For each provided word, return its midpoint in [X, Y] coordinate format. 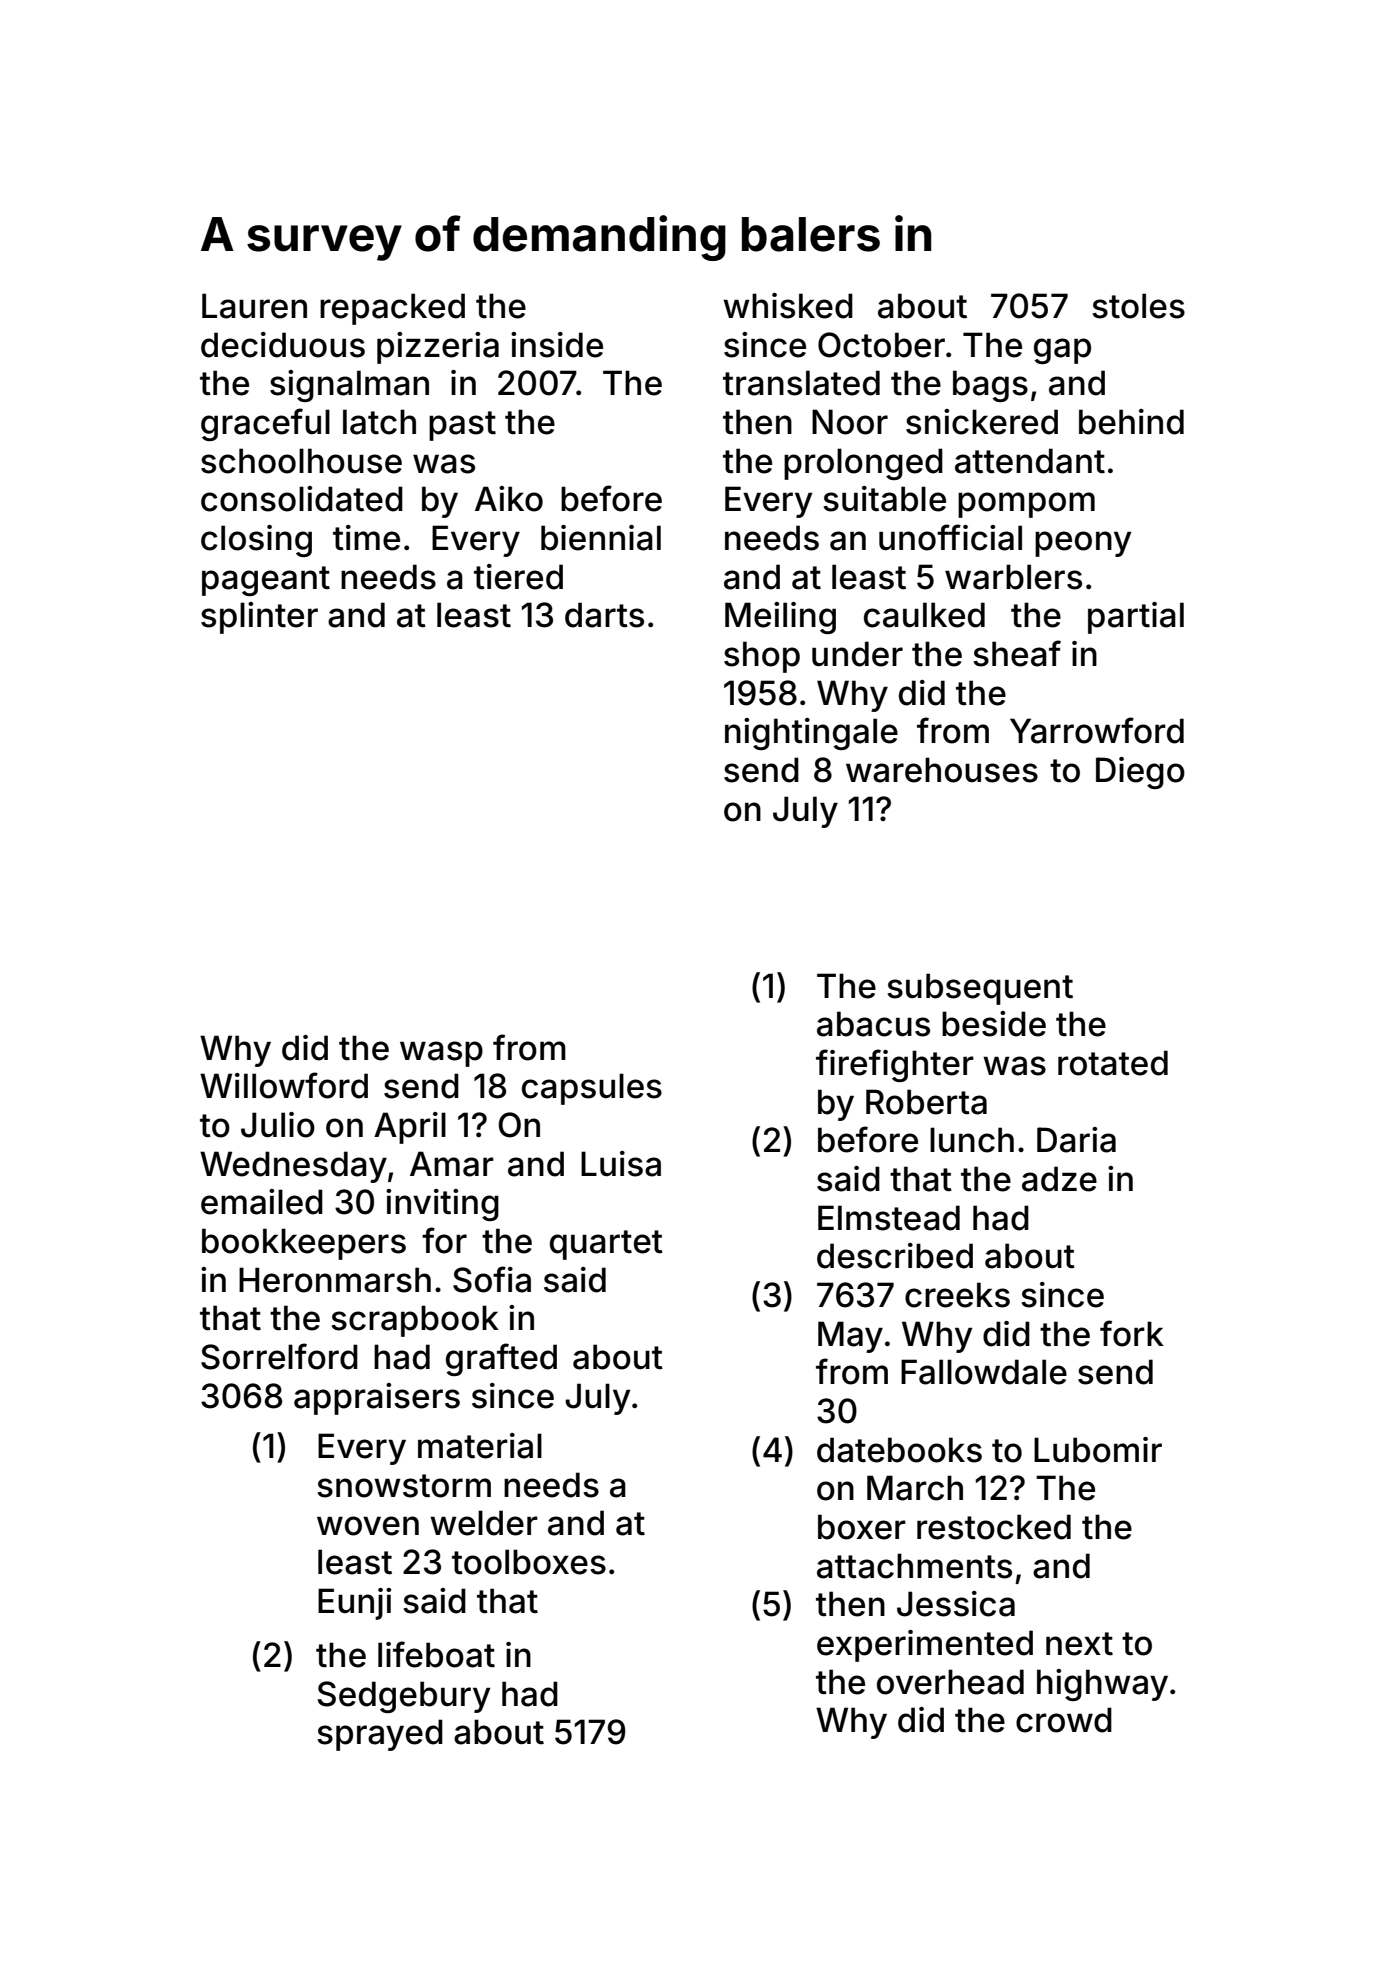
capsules [592, 1089]
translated [801, 383]
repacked [392, 309]
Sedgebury [404, 1697]
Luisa [621, 1164]
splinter [259, 618]
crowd [1064, 1720]
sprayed [380, 1735]
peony [1083, 544]
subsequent [980, 989]
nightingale [811, 734]
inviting [442, 1205]
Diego [1140, 773]
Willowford [284, 1085]
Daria [1076, 1140]
